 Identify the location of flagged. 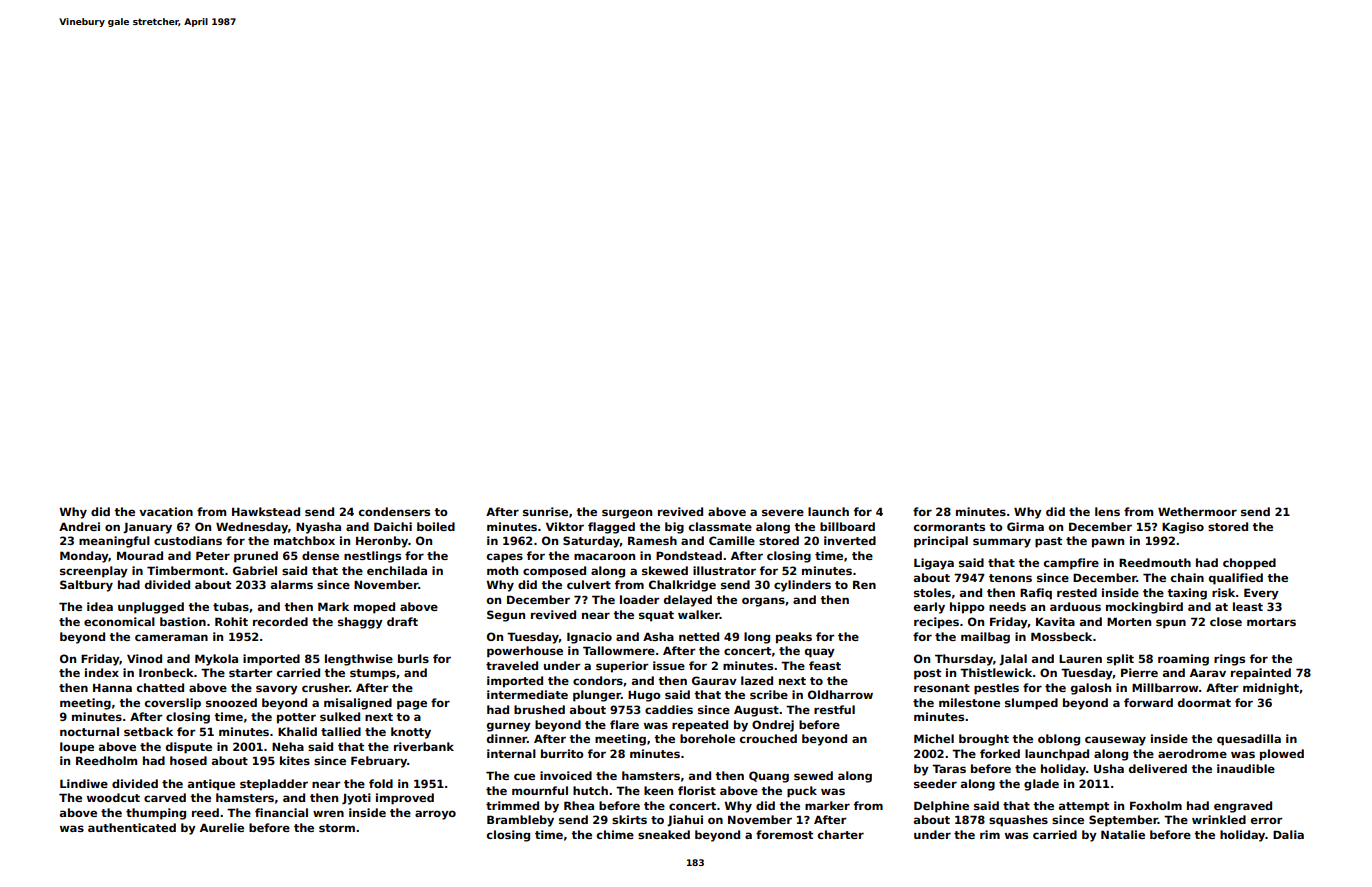
(611, 528).
